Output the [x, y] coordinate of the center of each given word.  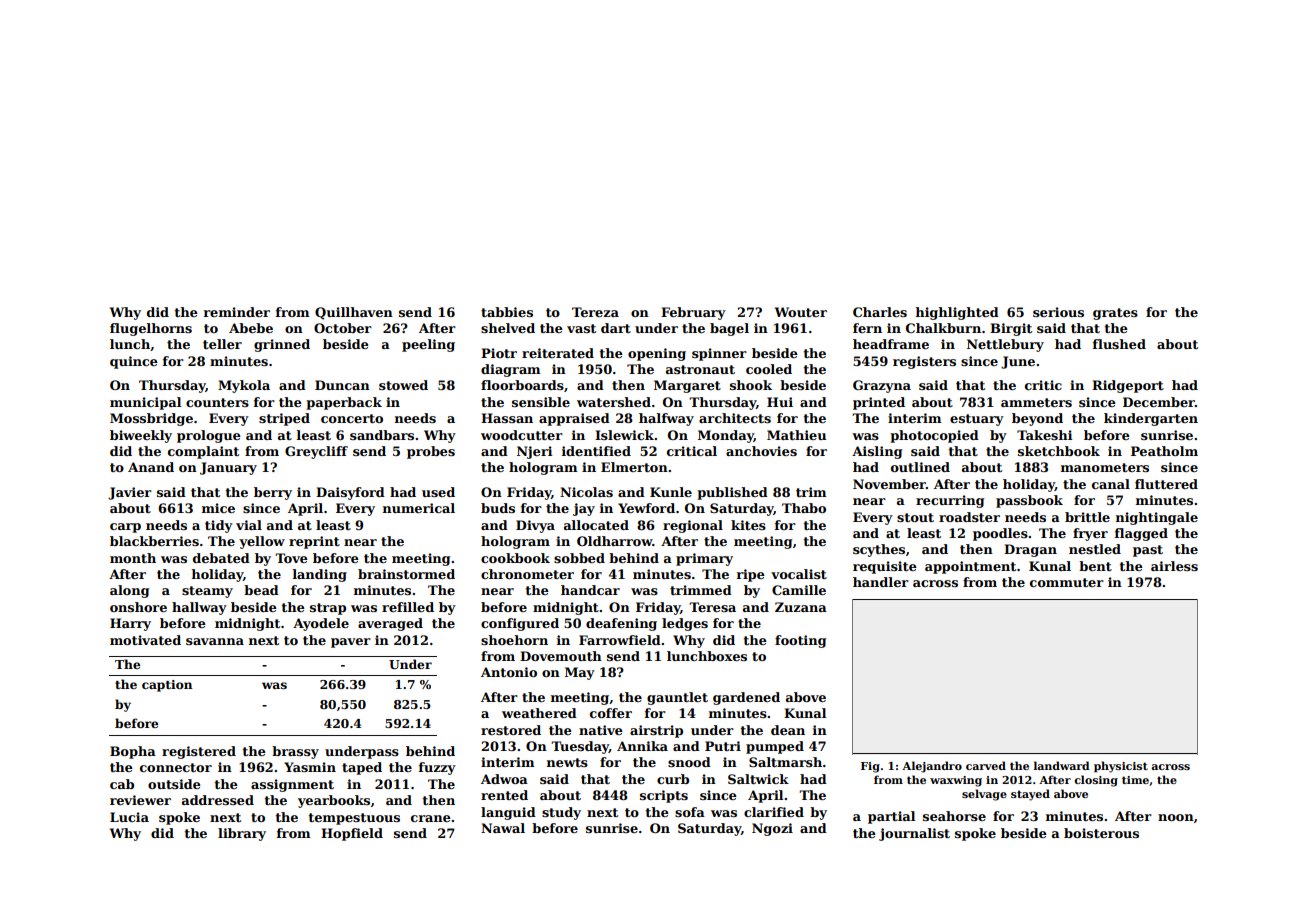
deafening [621, 624]
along [129, 591]
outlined [920, 467]
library [242, 834]
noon [1176, 817]
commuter [1067, 582]
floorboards [522, 385]
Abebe [251, 328]
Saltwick [758, 779]
